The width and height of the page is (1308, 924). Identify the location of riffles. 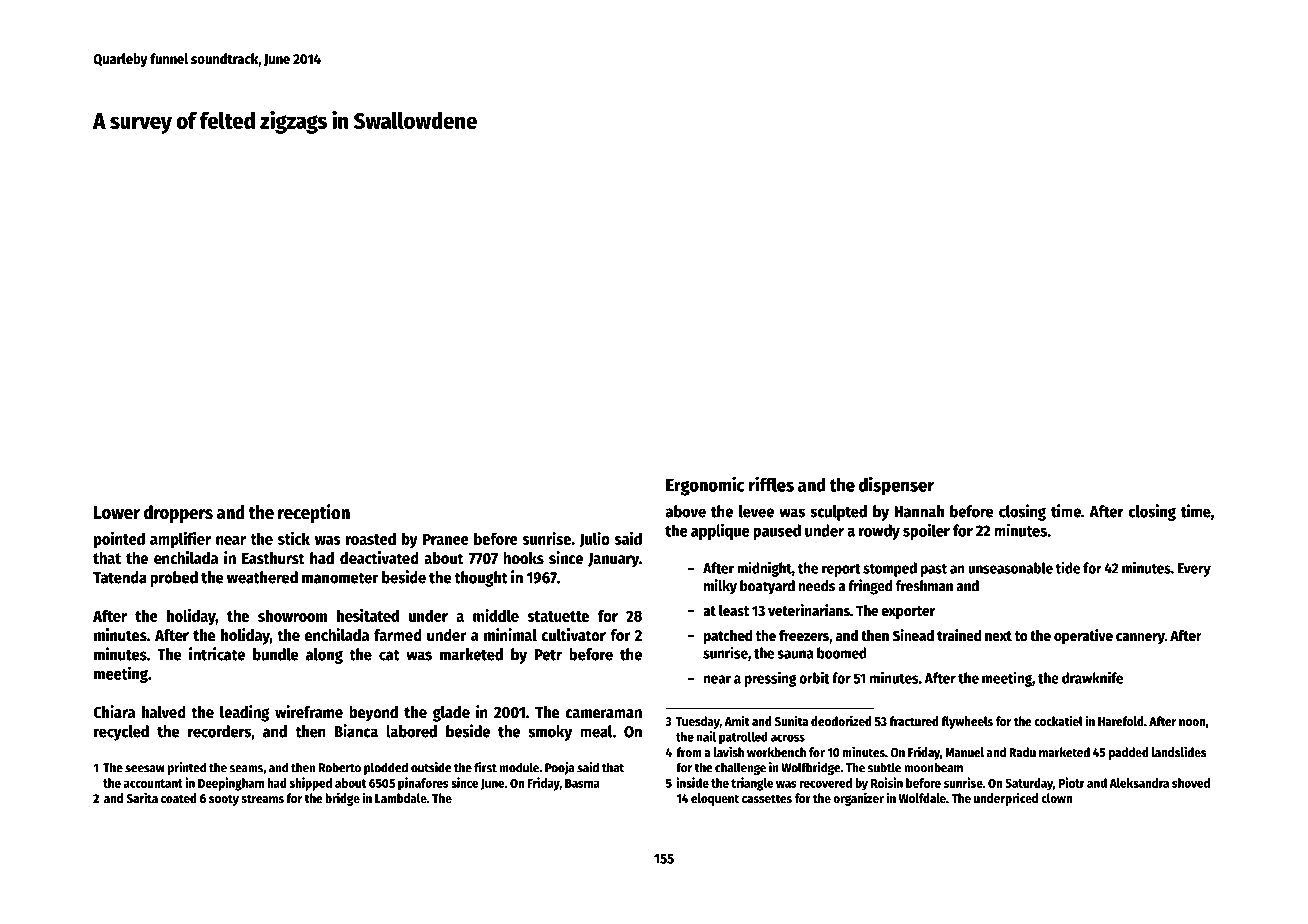
(771, 484).
